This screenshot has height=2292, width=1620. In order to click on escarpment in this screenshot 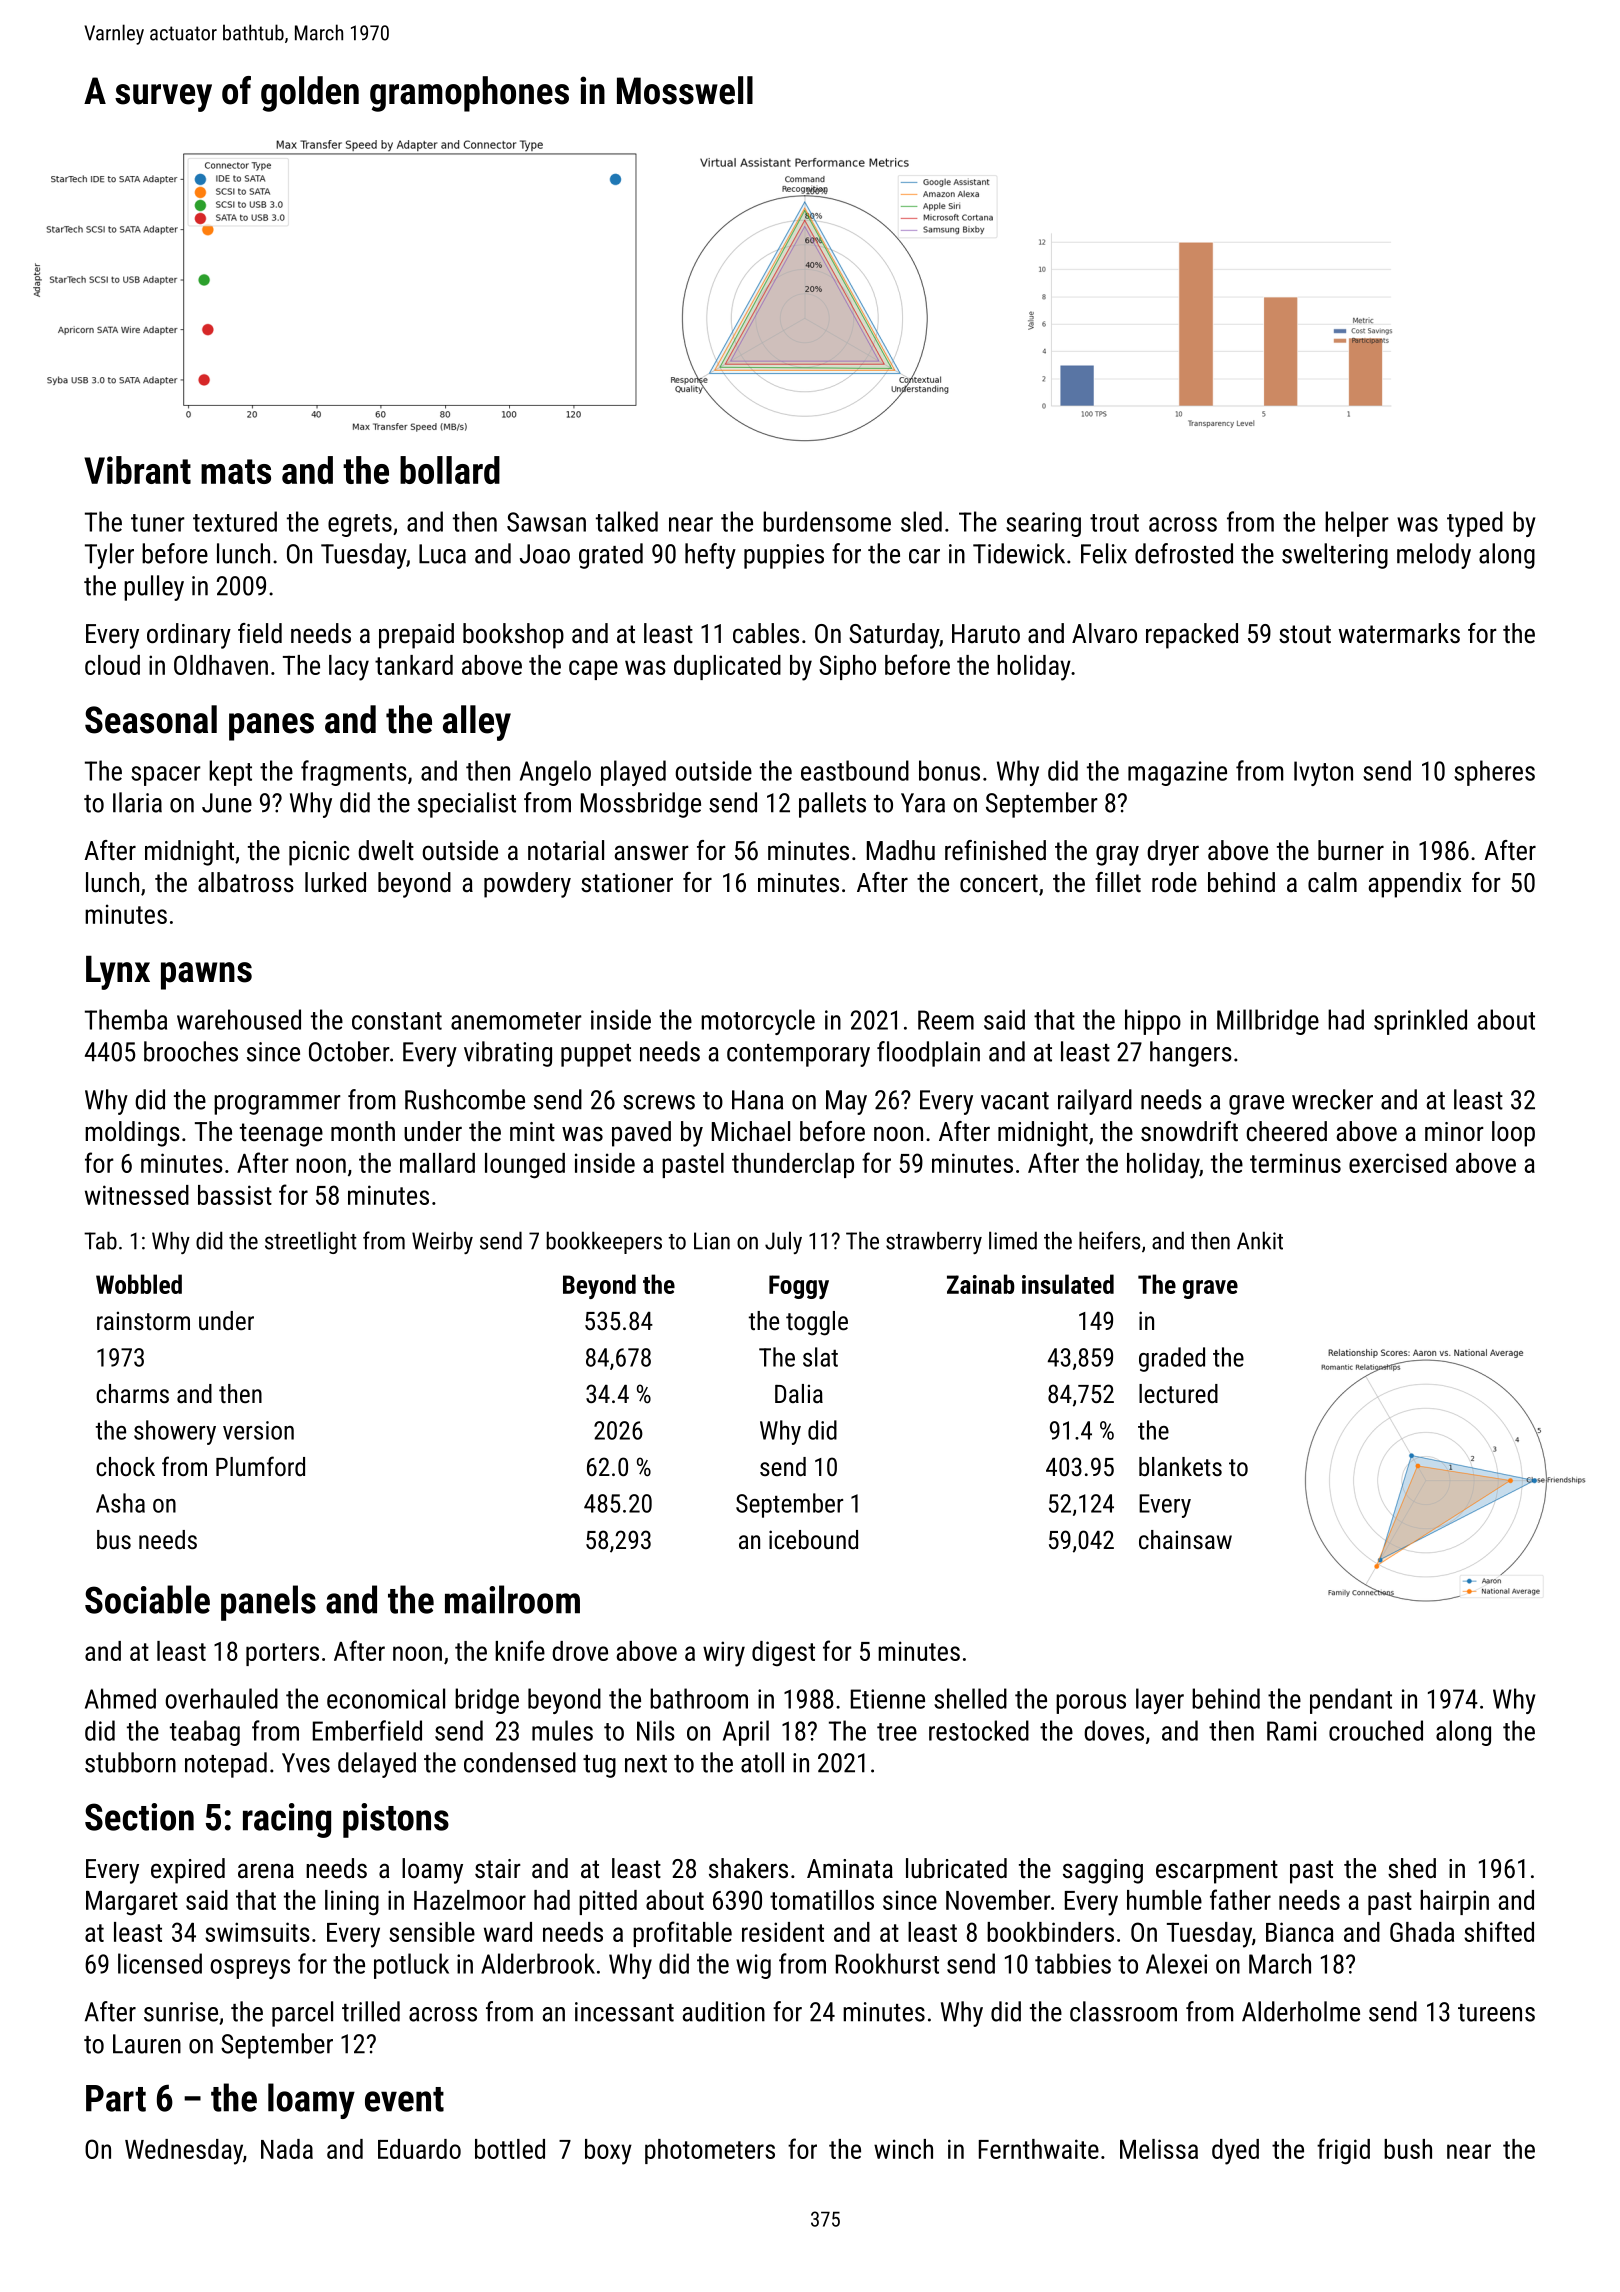, I will do `click(1217, 1872)`.
